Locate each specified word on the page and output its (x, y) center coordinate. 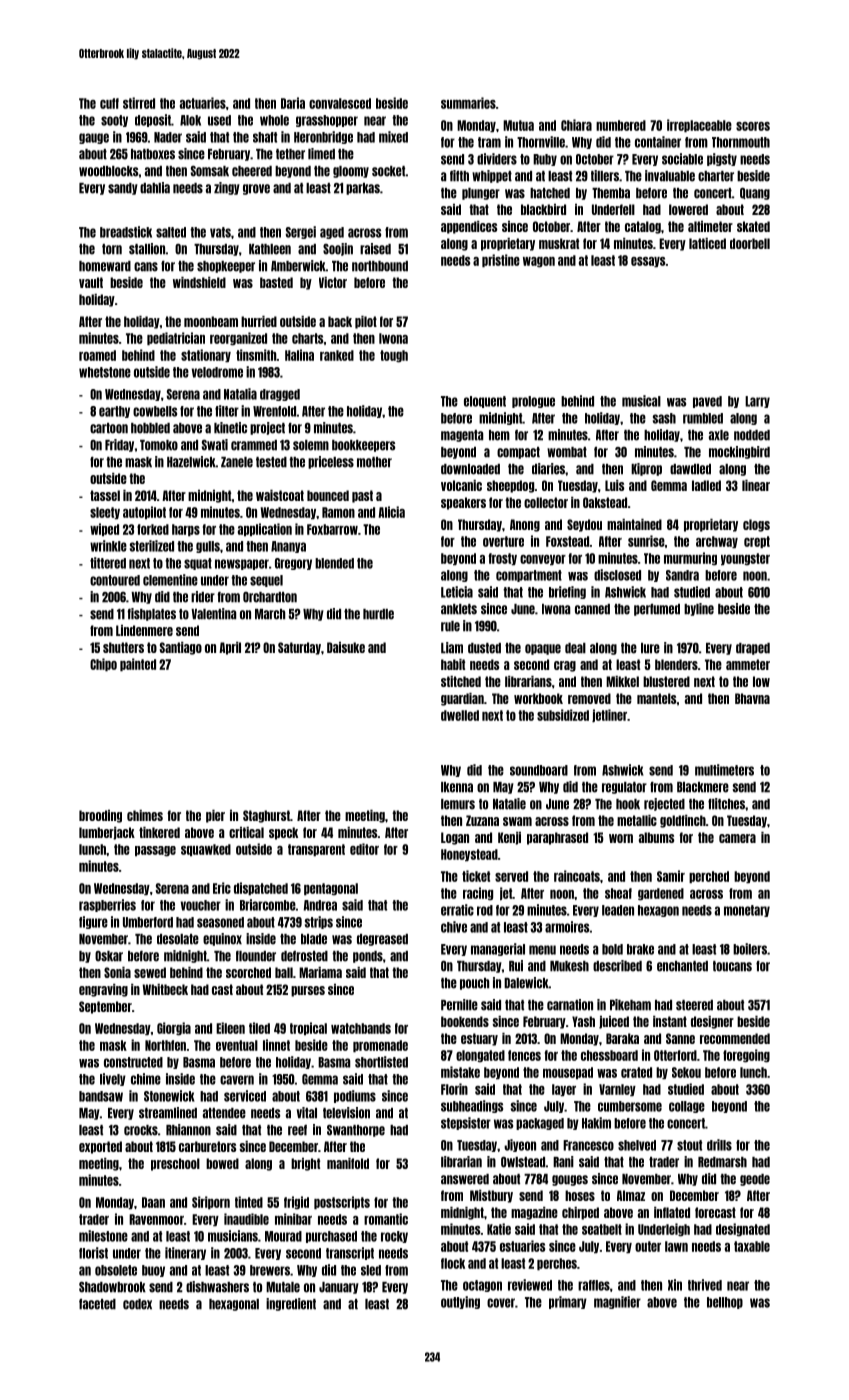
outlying (460, 1302)
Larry (757, 402)
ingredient (291, 1304)
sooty (114, 121)
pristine (501, 260)
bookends (465, 1021)
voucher (201, 905)
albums (656, 837)
